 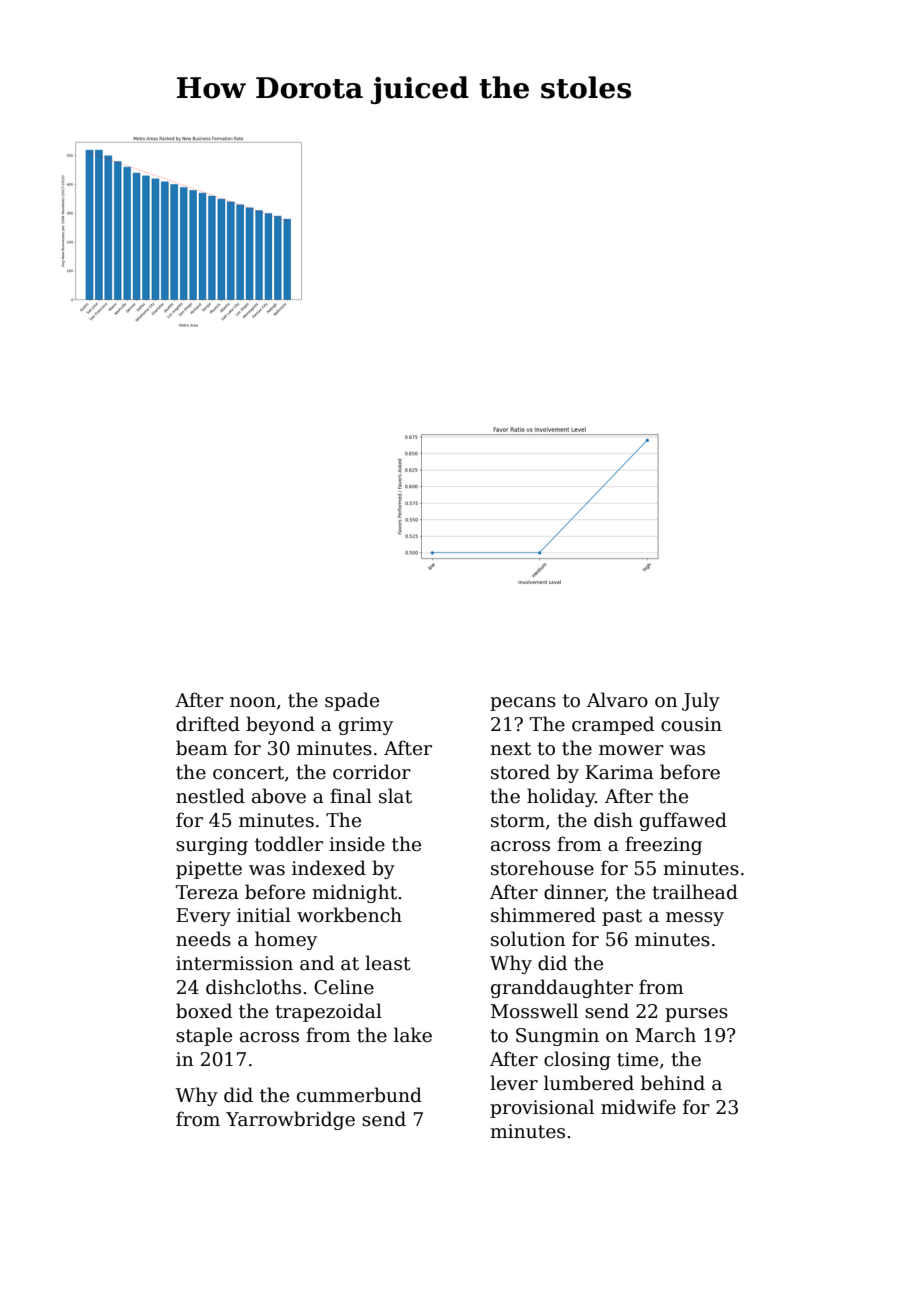 I want to click on noon, so click(x=253, y=702).
